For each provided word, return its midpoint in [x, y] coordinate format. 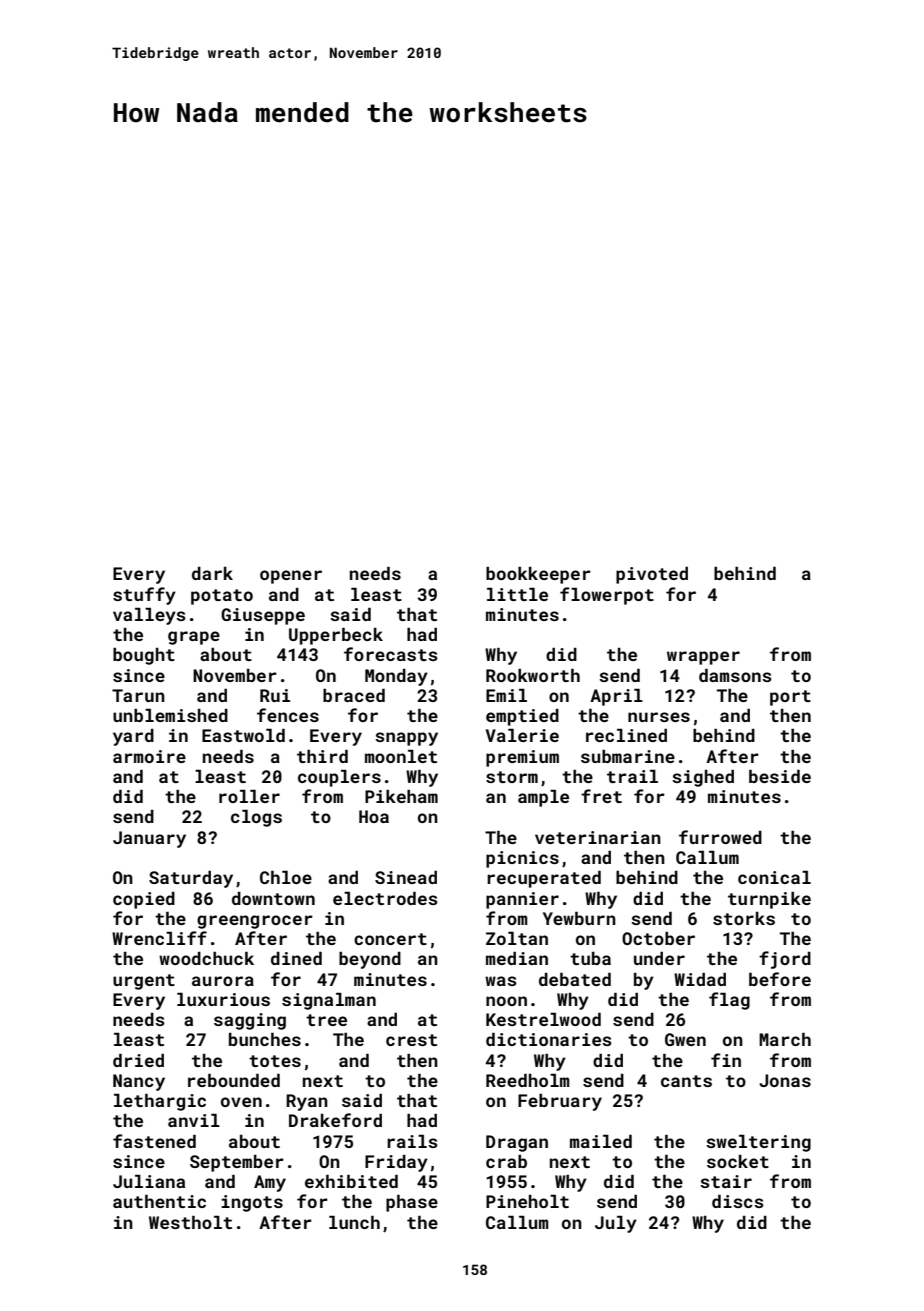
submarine [628, 756]
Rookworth [533, 675]
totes [275, 1061]
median [517, 958]
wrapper [703, 658]
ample [543, 798]
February [560, 1102]
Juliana [149, 1181]
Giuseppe [263, 616]
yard [133, 737]
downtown [273, 898]
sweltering [758, 1143]
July [616, 1224]
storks [744, 918]
